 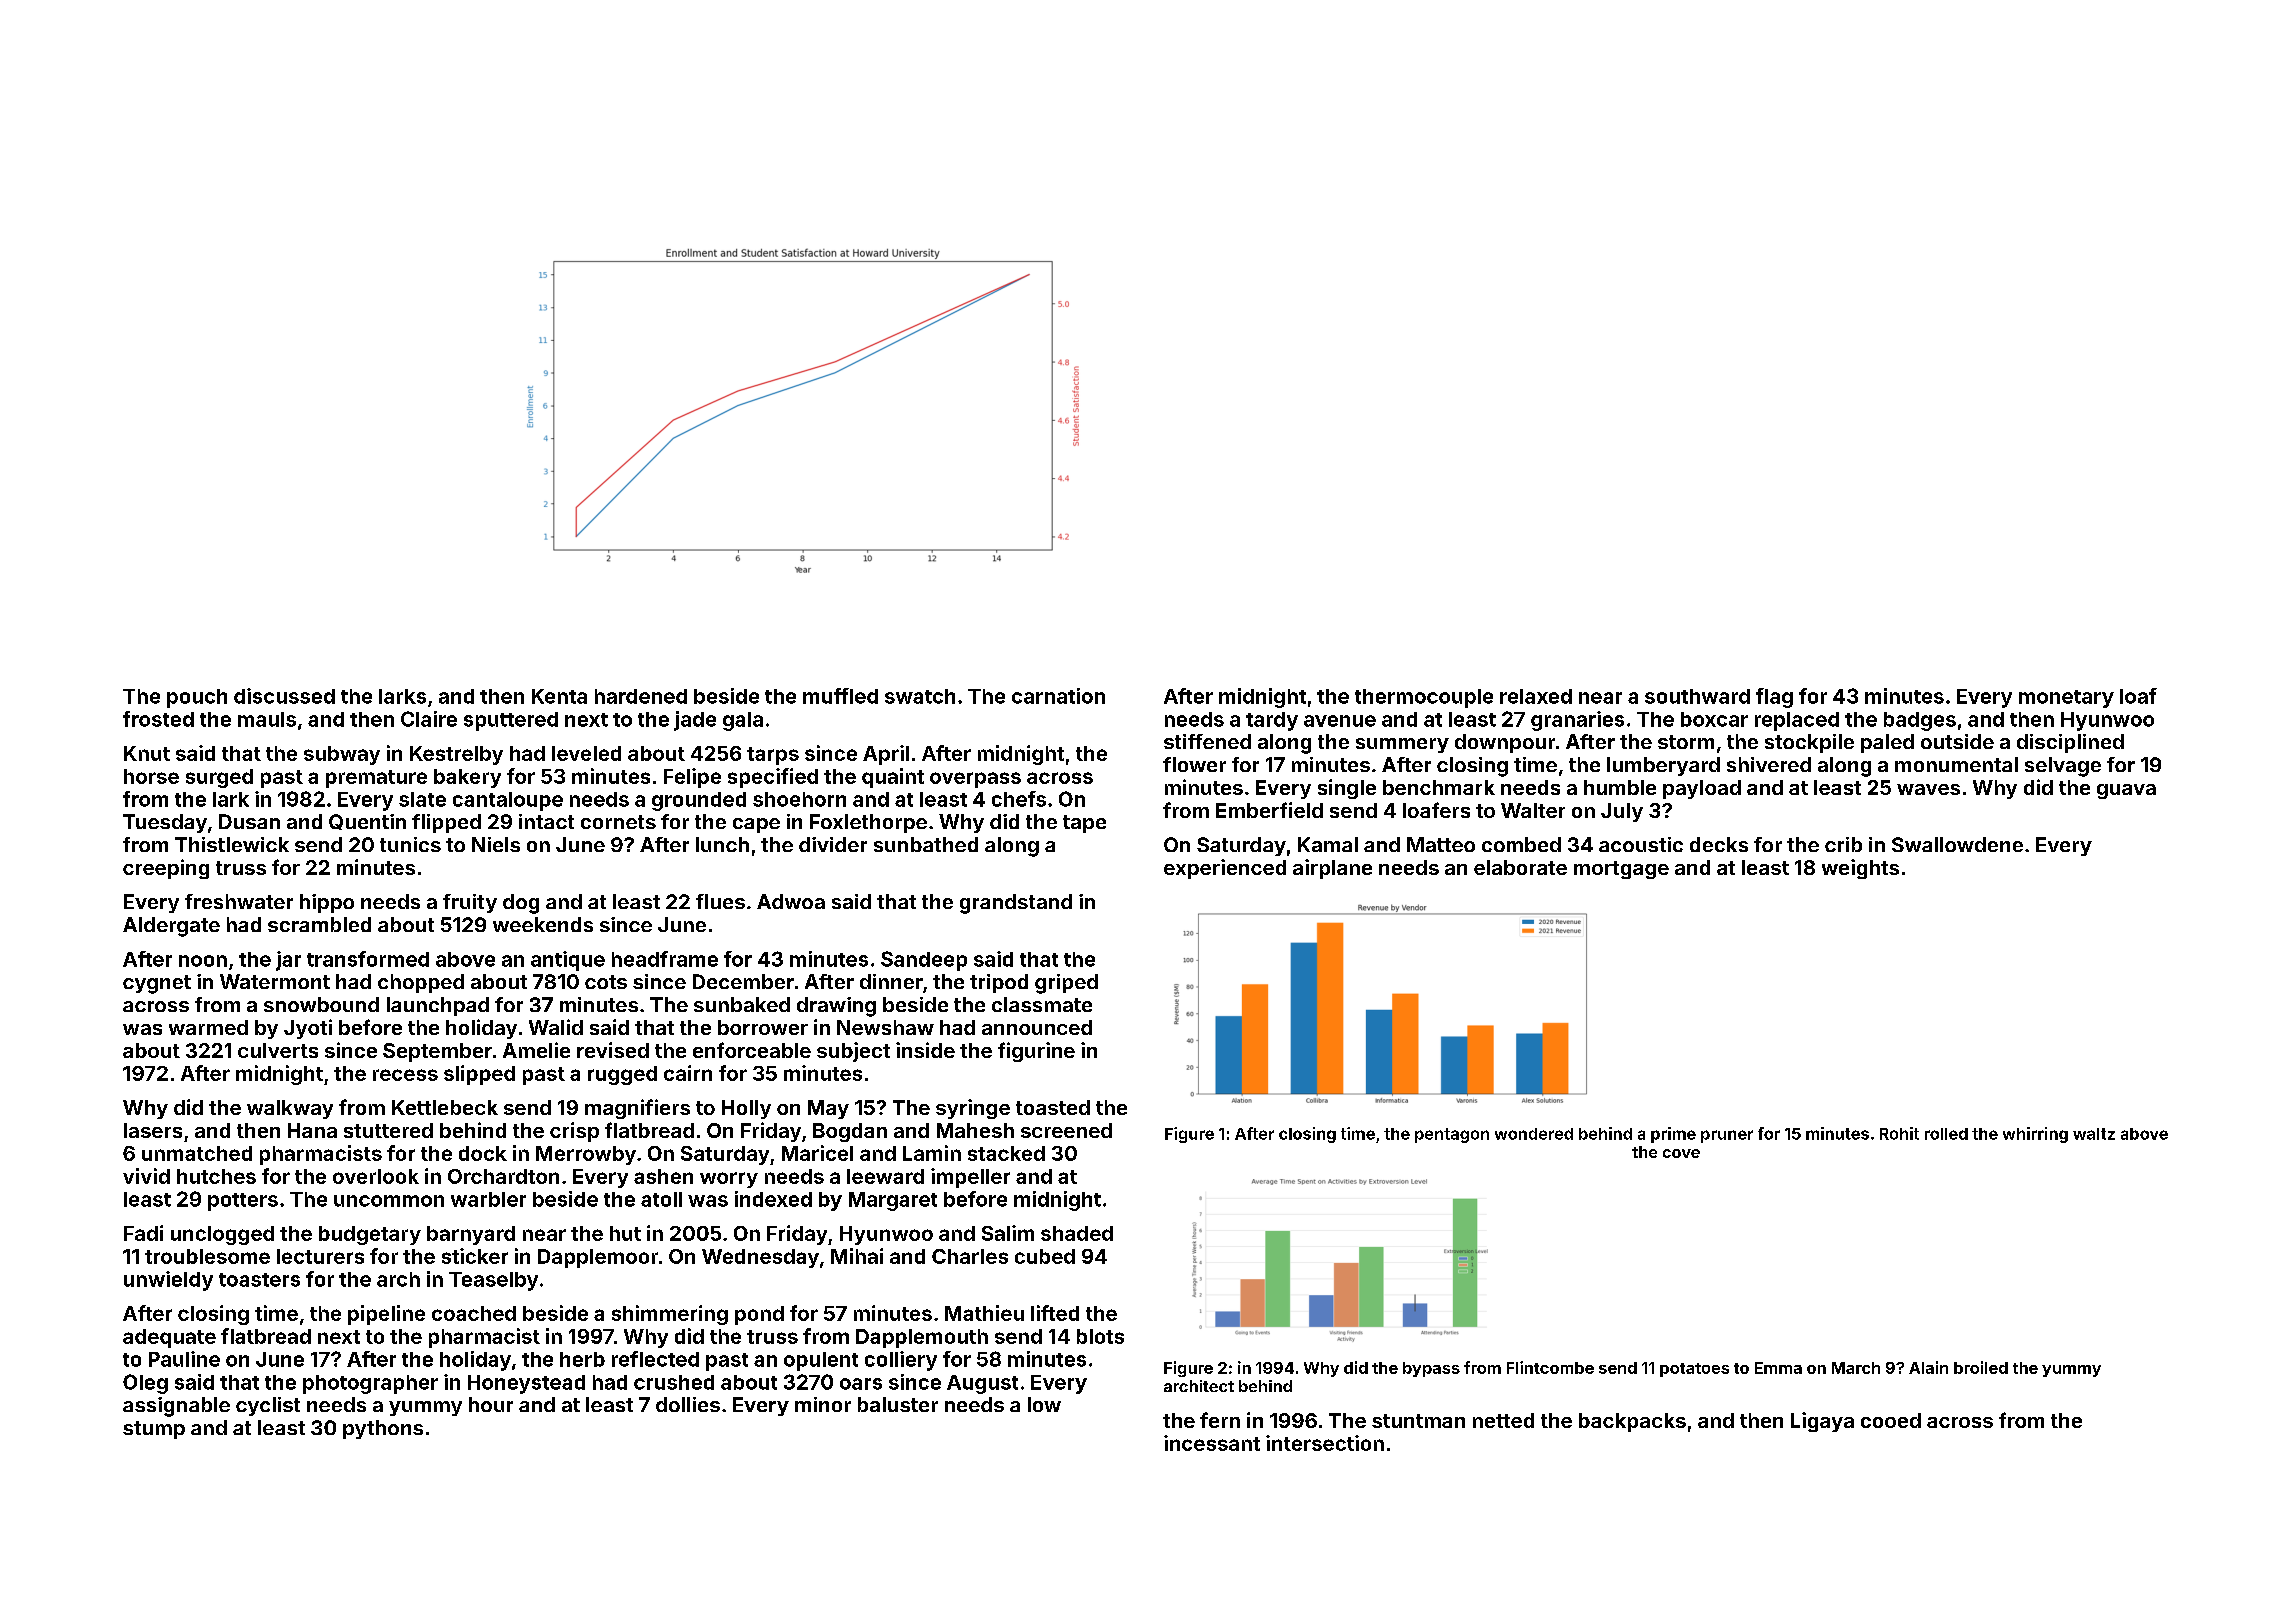 What do you see at coordinates (1694, 1370) in the document?
I see `potatoes` at bounding box center [1694, 1370].
